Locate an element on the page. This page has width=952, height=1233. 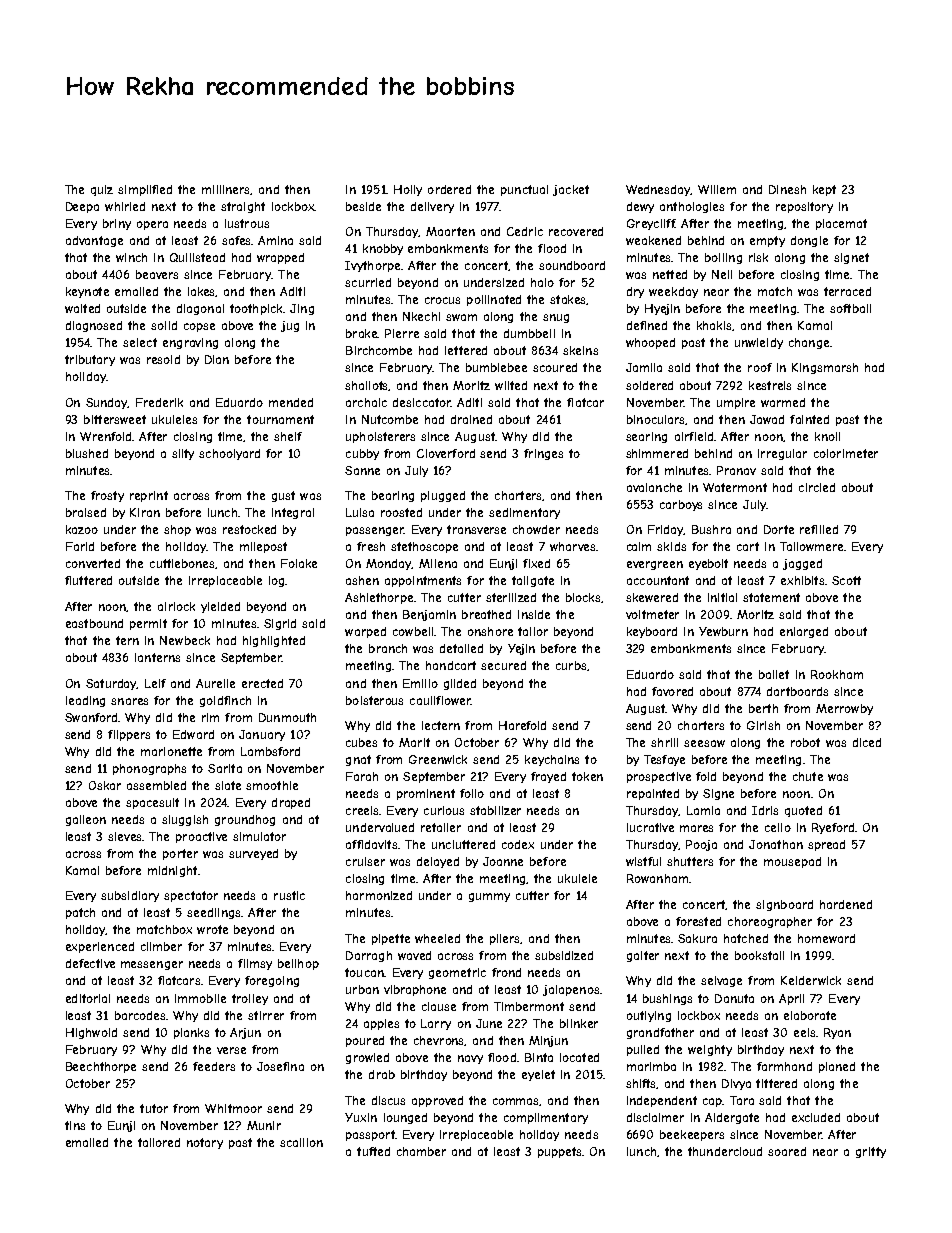
branch is located at coordinates (388, 648).
